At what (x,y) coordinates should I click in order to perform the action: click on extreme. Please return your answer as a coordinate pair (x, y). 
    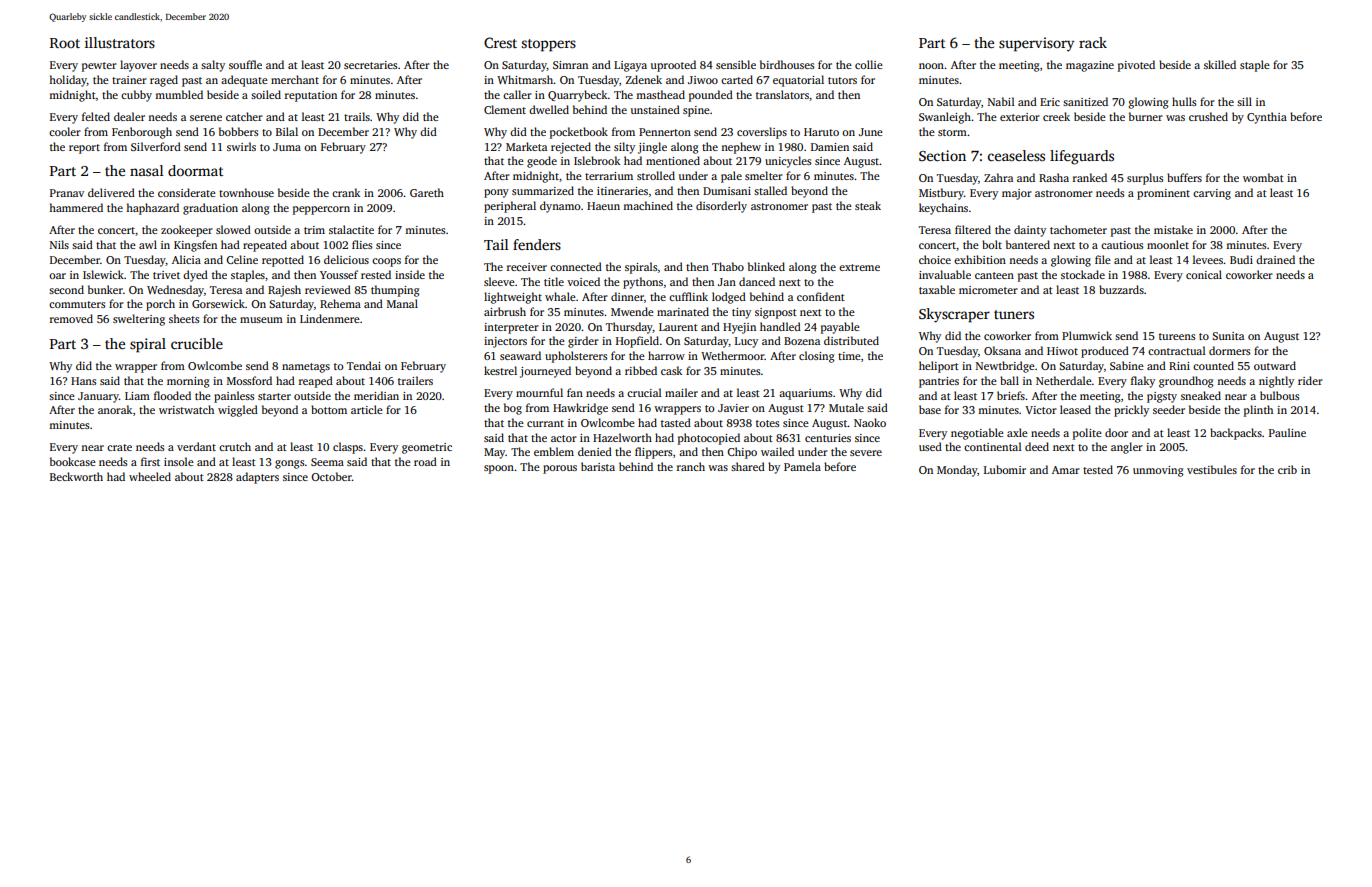
    Looking at the image, I should click on (859, 267).
